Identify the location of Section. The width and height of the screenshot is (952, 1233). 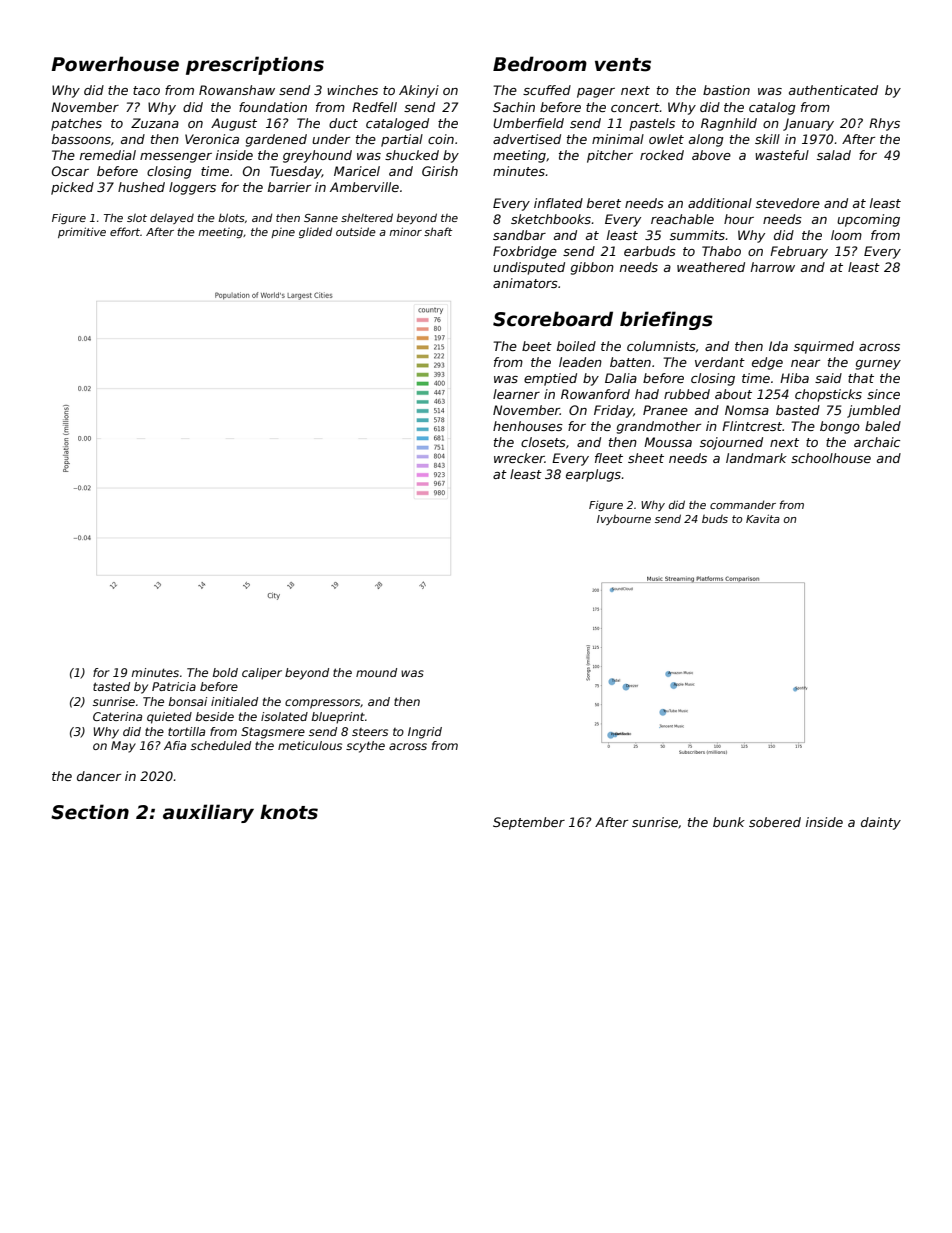
(90, 812).
